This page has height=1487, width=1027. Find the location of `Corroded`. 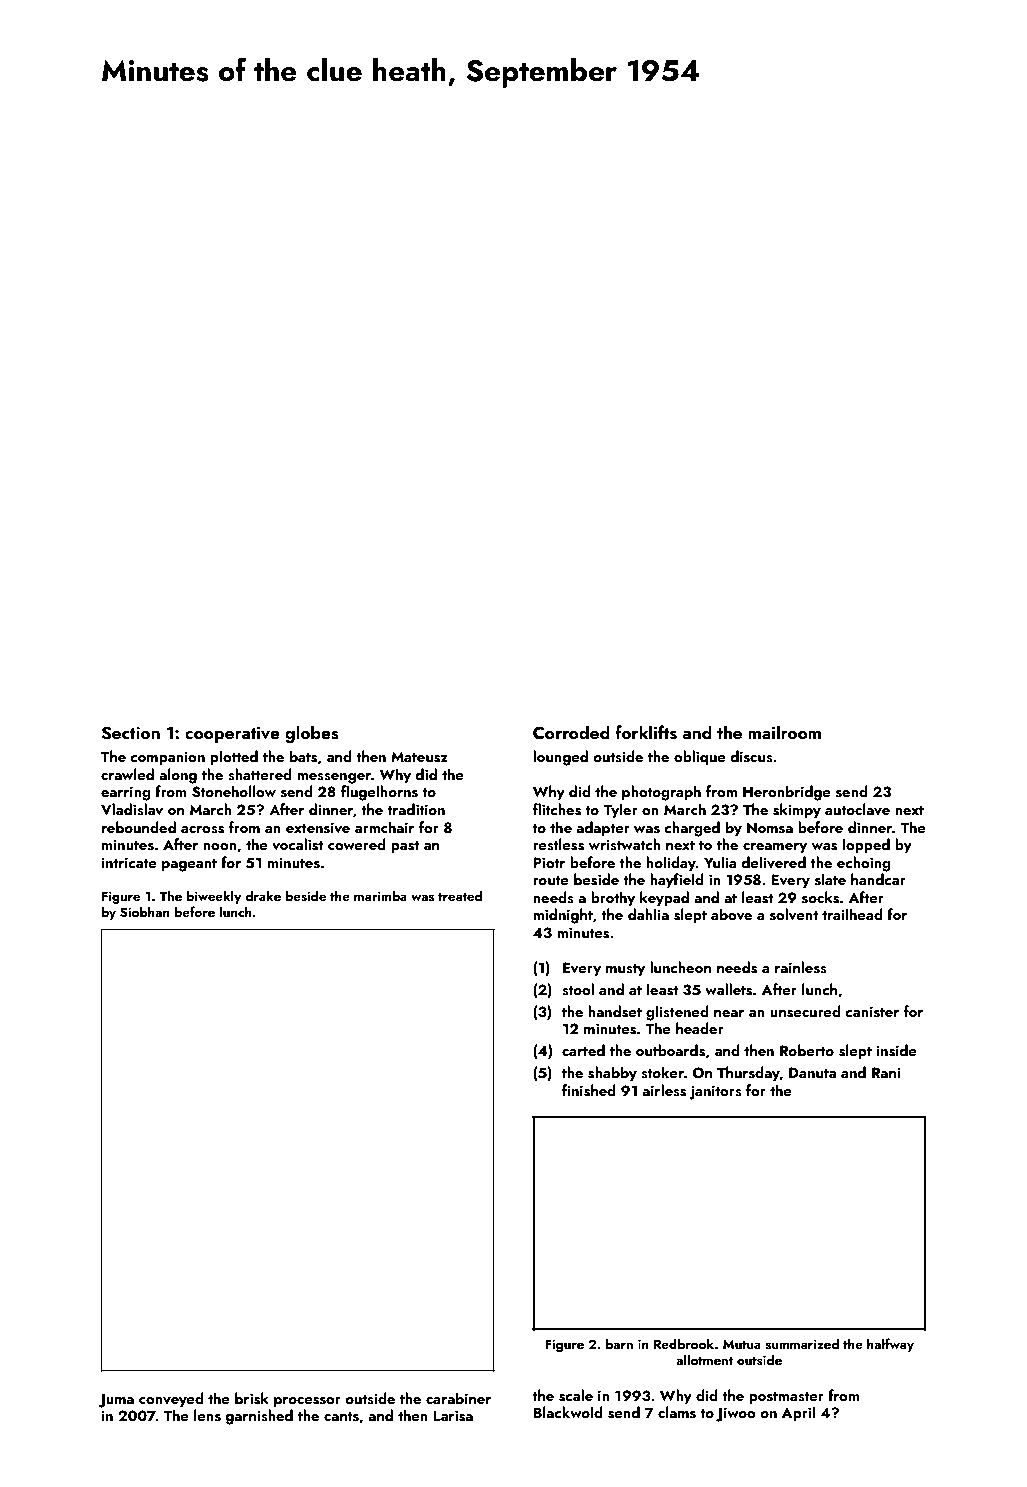

Corroded is located at coordinates (571, 732).
